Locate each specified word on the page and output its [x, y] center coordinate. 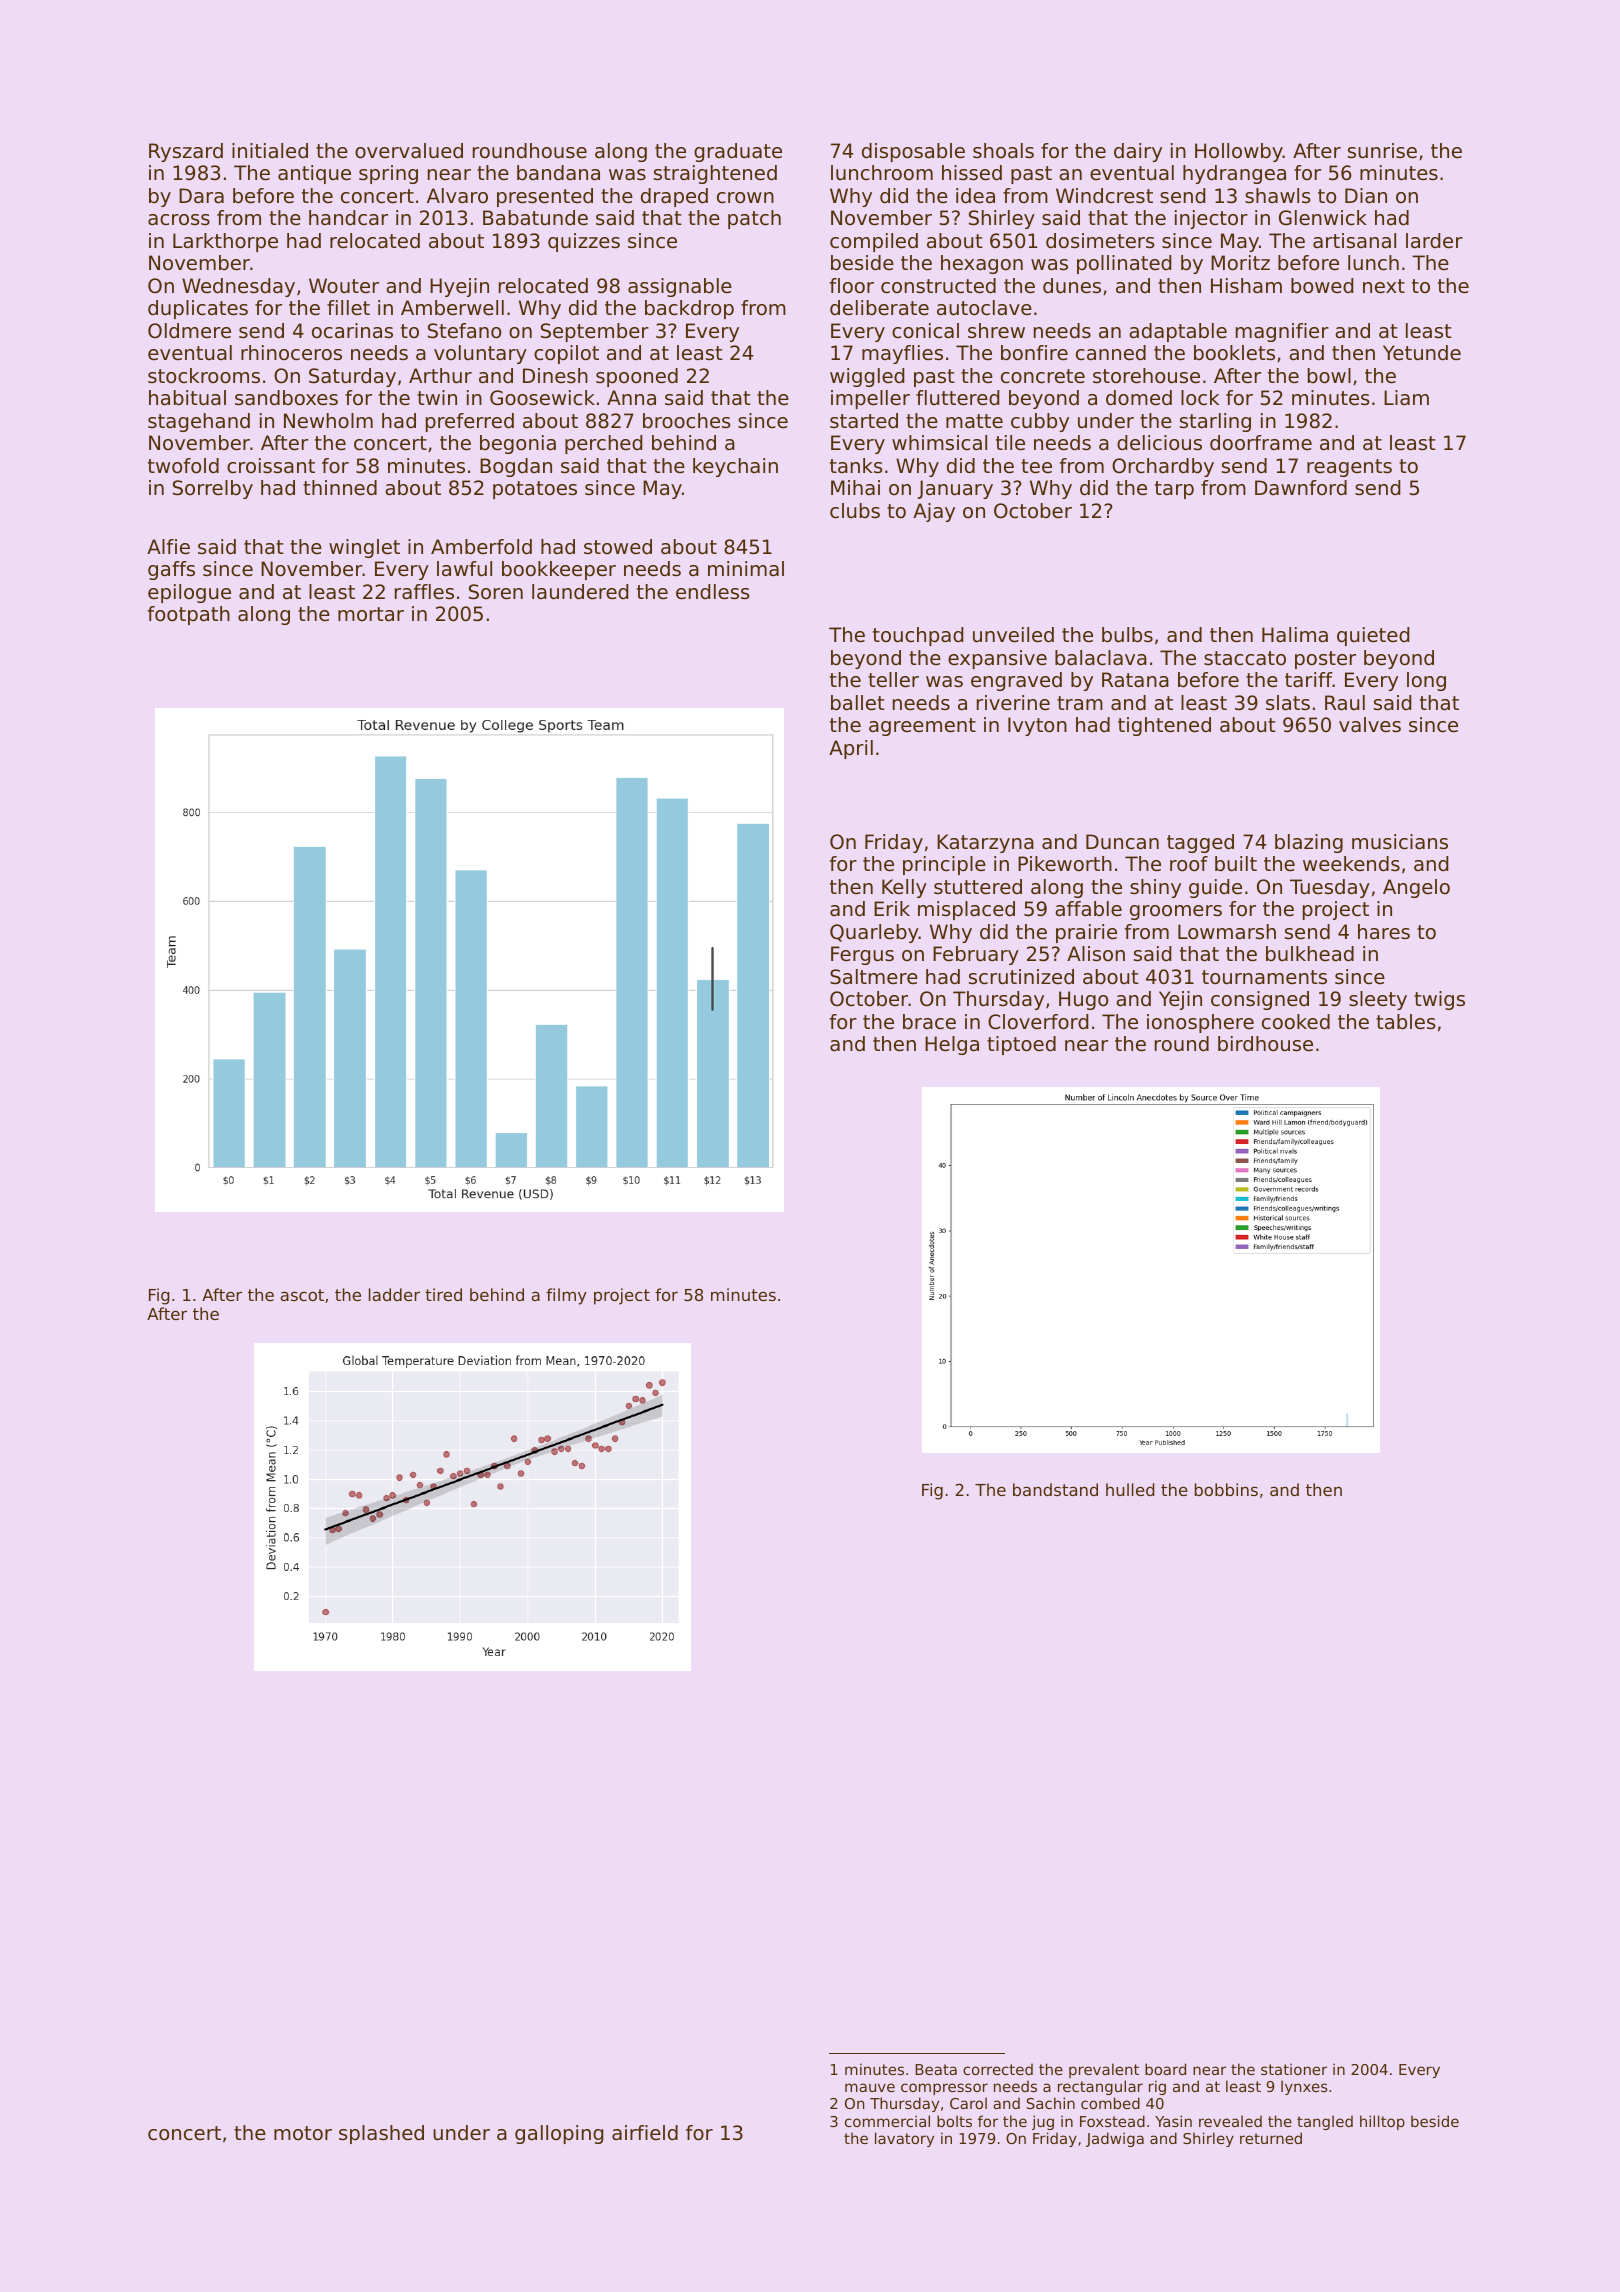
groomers [1176, 912]
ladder [394, 1294]
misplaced [966, 910]
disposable [913, 152]
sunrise [1382, 151]
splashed [381, 2134]
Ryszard [186, 152]
